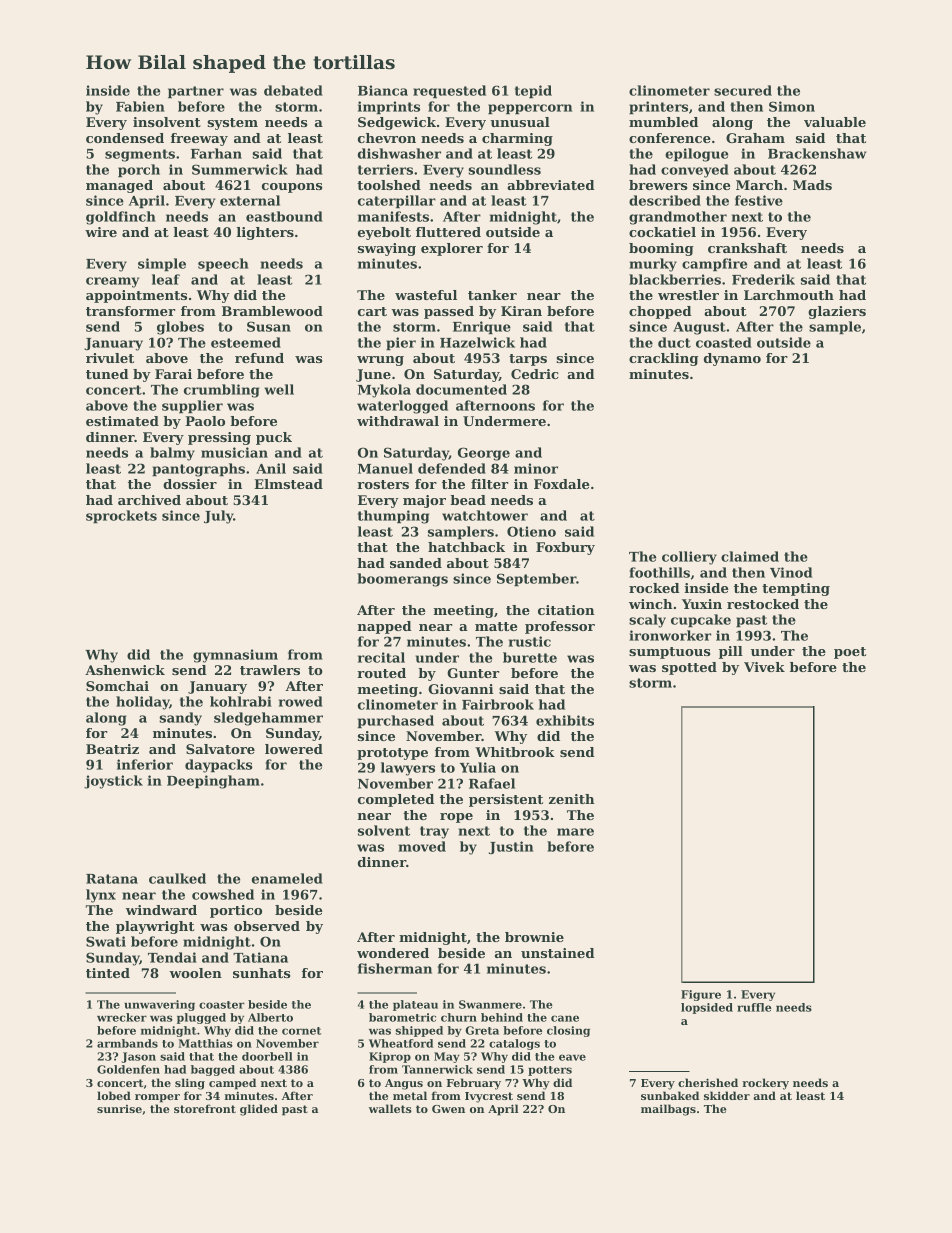 The image size is (952, 1233). What do you see at coordinates (850, 653) in the page?
I see `poet` at bounding box center [850, 653].
